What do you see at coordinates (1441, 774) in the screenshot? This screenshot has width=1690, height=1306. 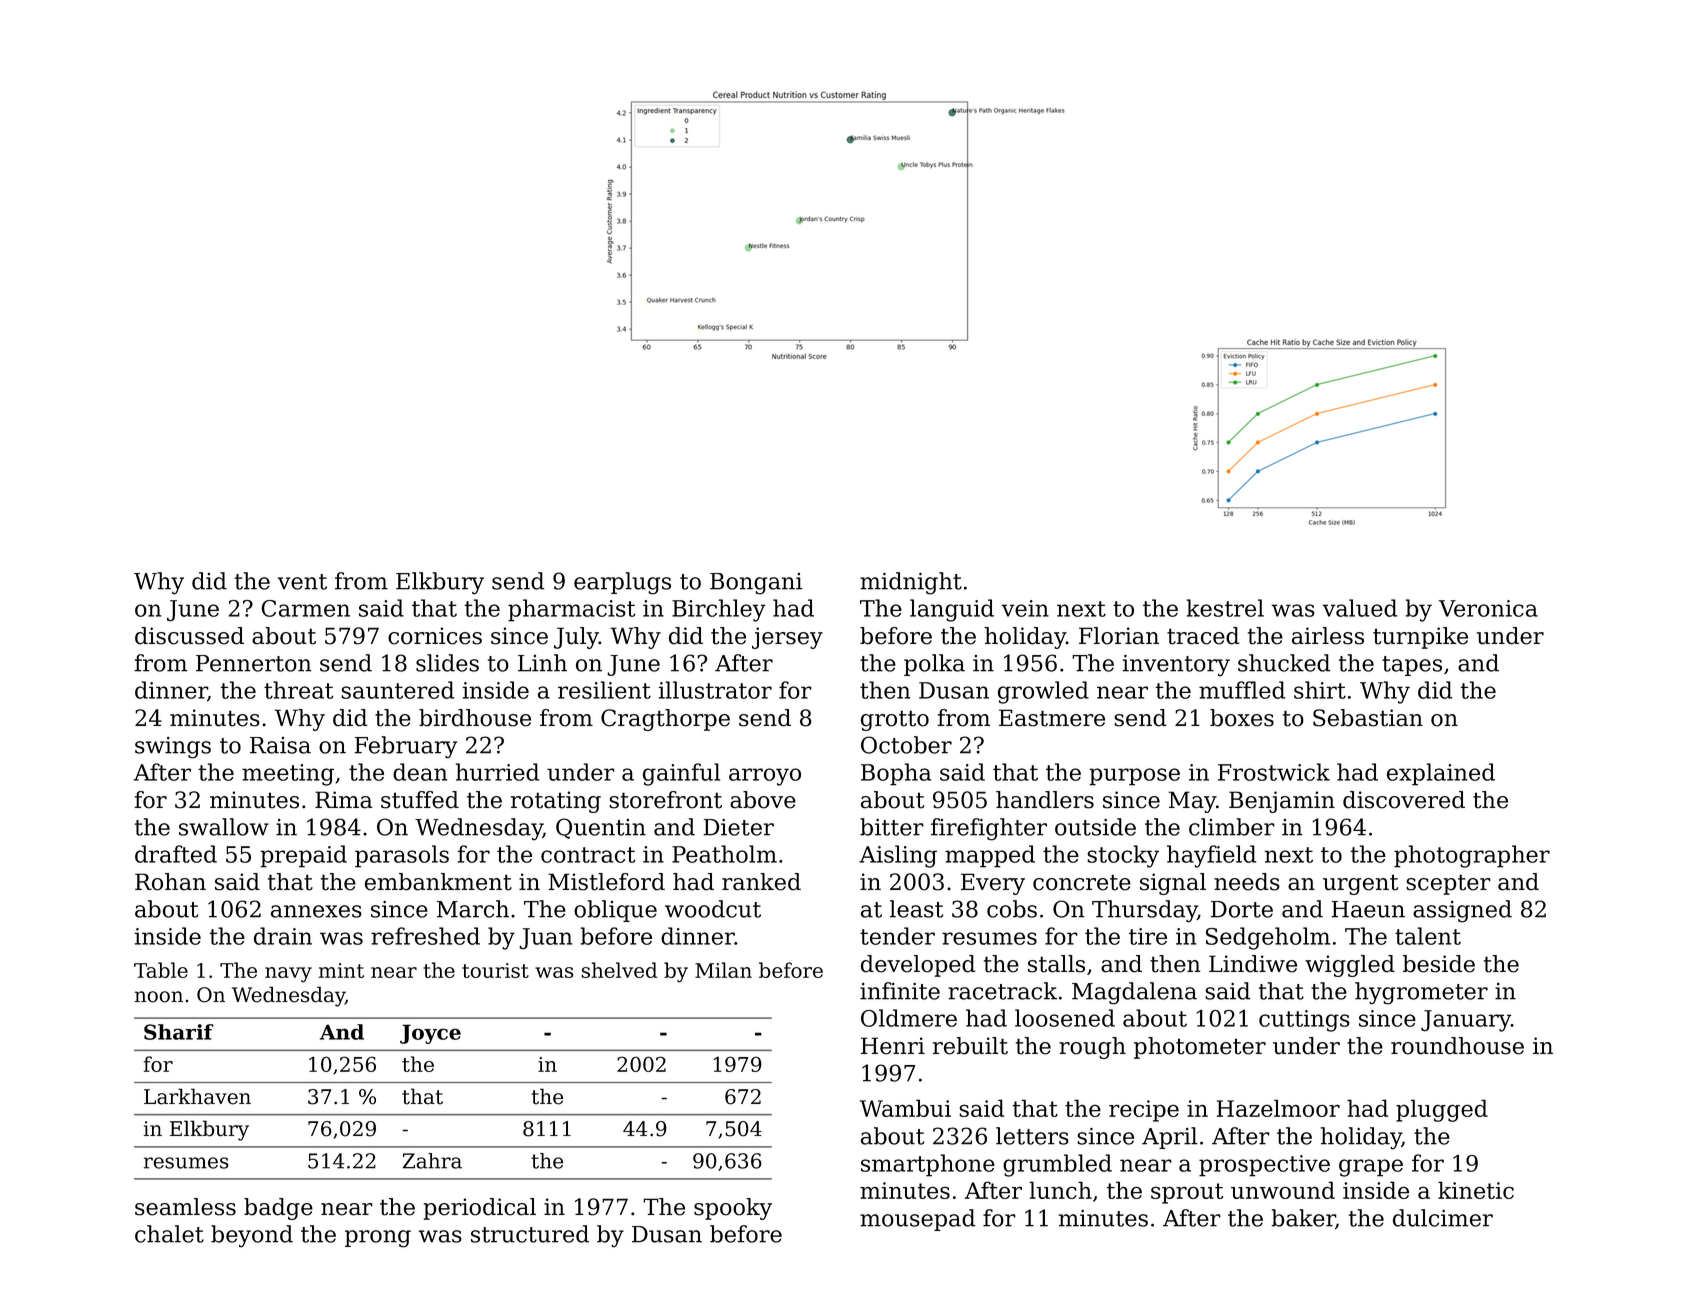 I see `explained` at bounding box center [1441, 774].
